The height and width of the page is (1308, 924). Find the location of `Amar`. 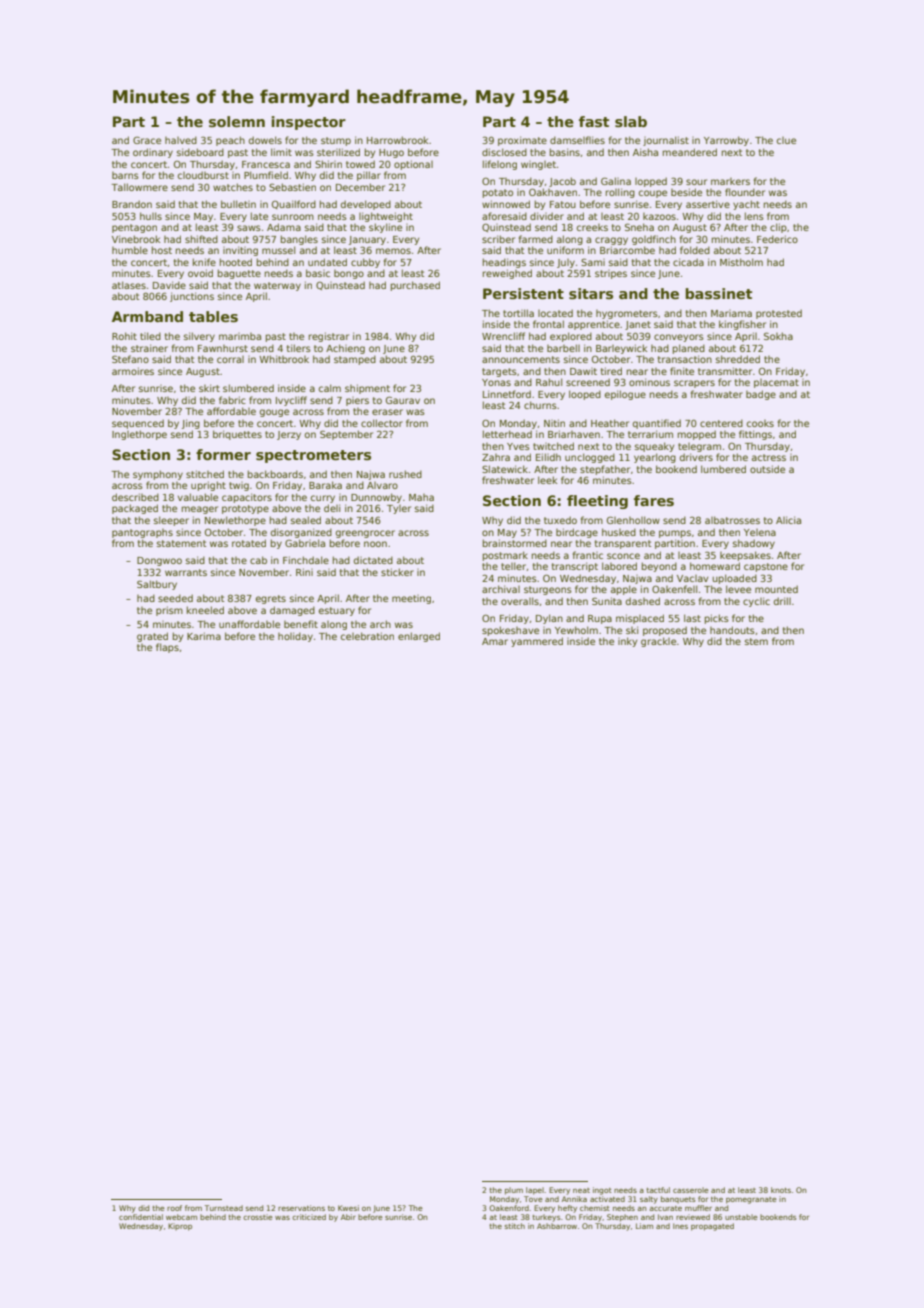

Amar is located at coordinates (495, 641).
